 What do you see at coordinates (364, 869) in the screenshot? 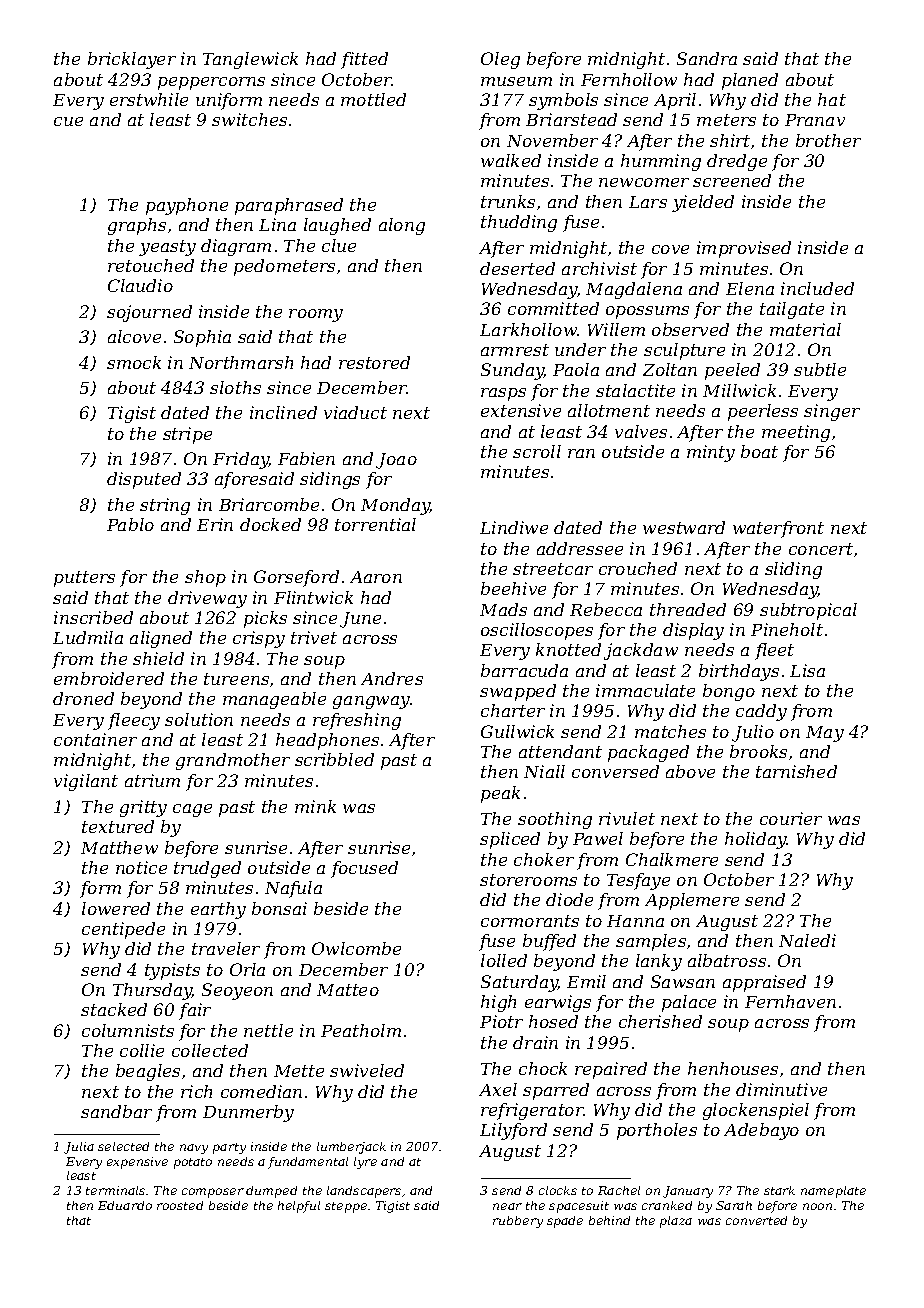
I see `focused` at bounding box center [364, 869].
